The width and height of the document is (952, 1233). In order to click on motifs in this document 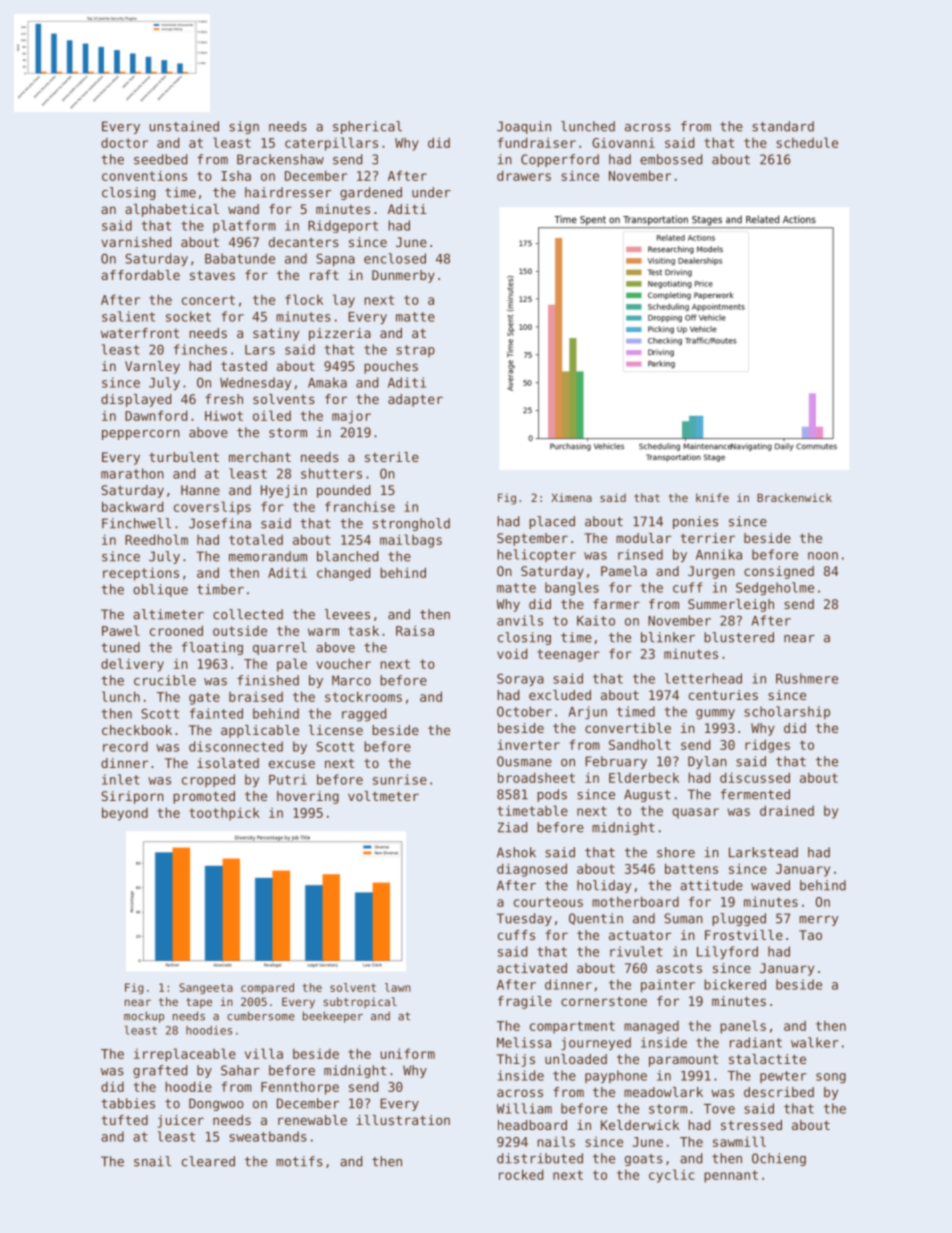, I will do `click(299, 1161)`.
